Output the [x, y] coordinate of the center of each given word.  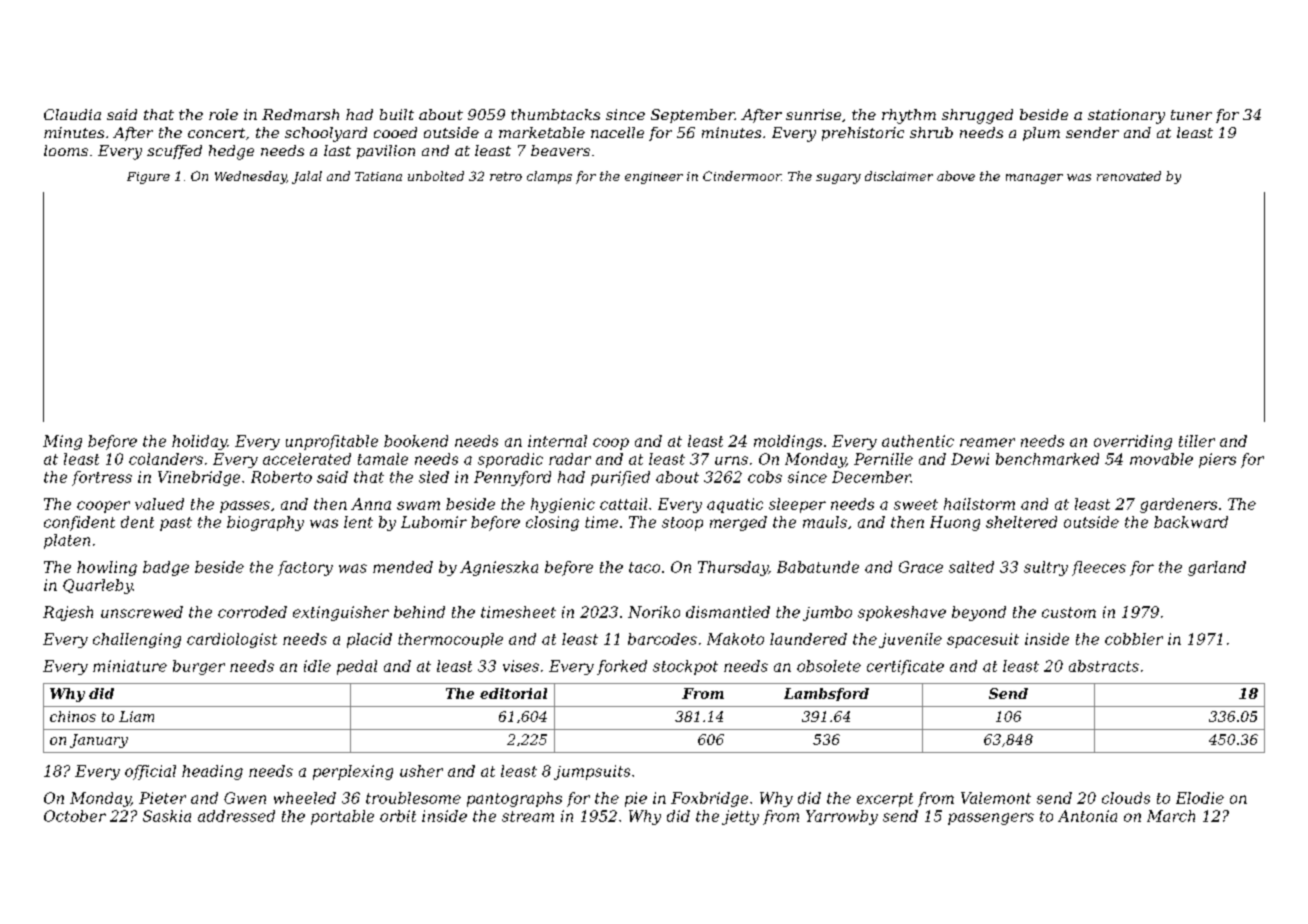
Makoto [735, 639]
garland [1217, 568]
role [223, 114]
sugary [838, 179]
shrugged [977, 116]
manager [1034, 179]
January [99, 741]
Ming [62, 442]
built [397, 114]
